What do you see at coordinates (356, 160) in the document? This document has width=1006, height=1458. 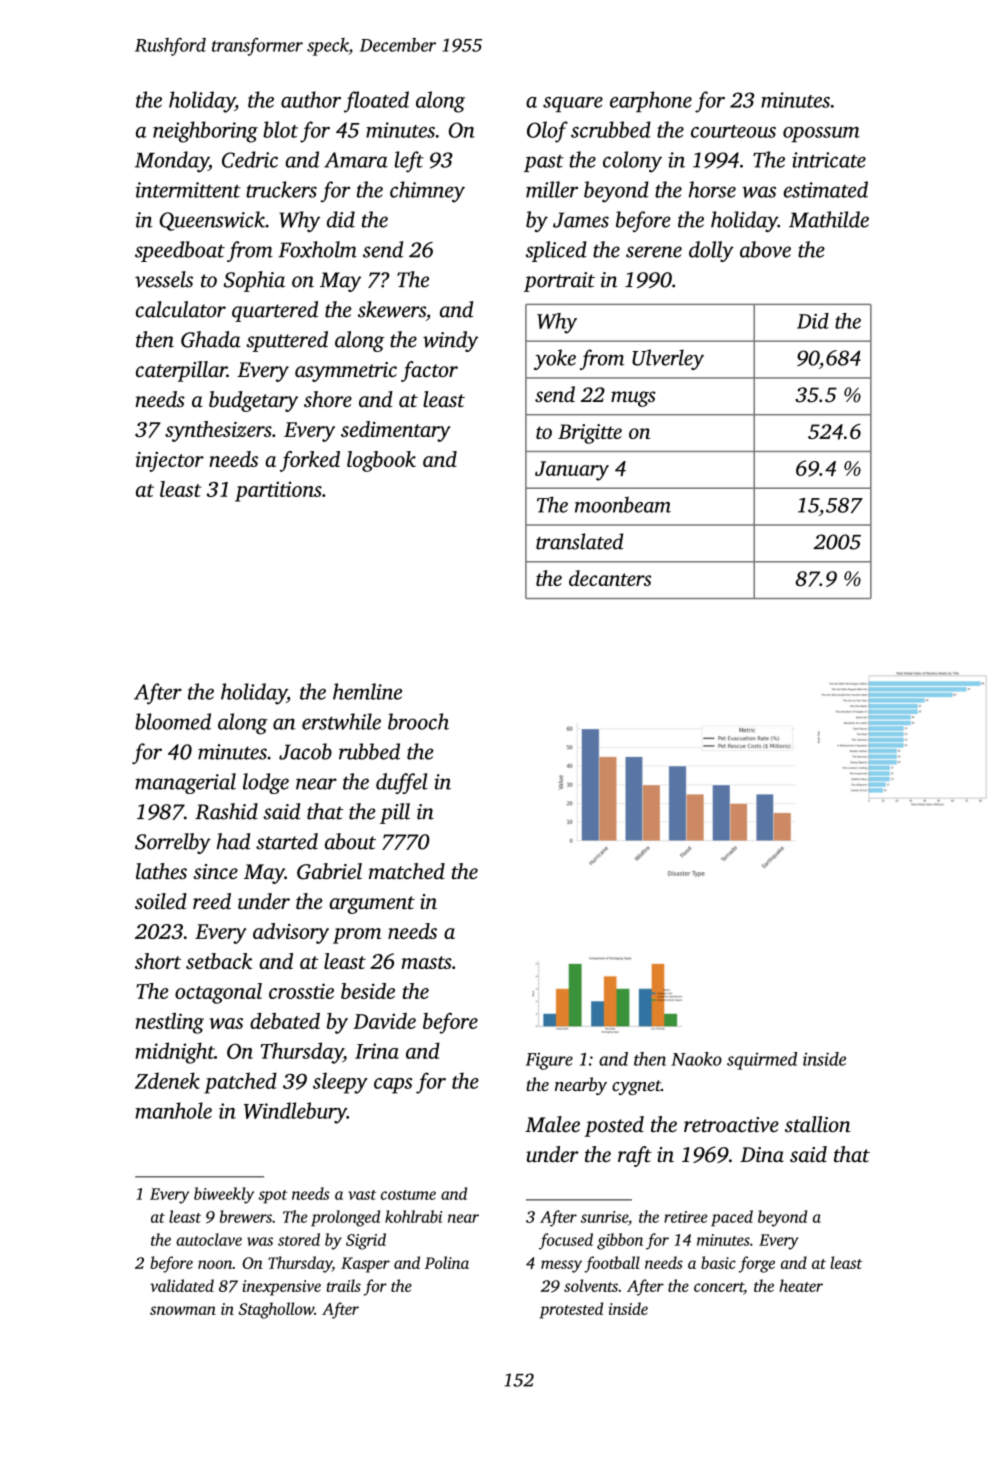 I see `Amara` at bounding box center [356, 160].
